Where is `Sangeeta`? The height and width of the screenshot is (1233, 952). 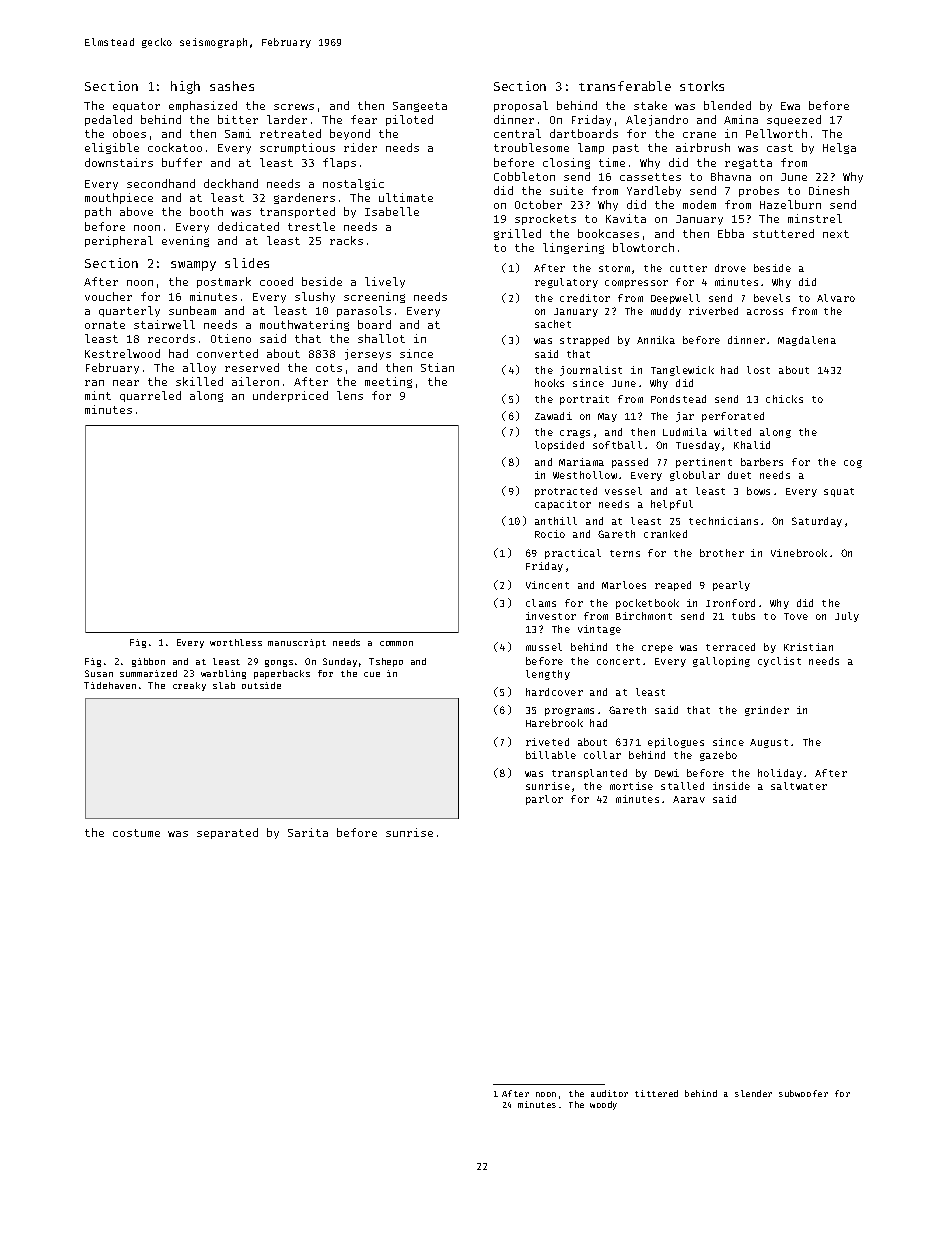 Sangeeta is located at coordinates (420, 107).
